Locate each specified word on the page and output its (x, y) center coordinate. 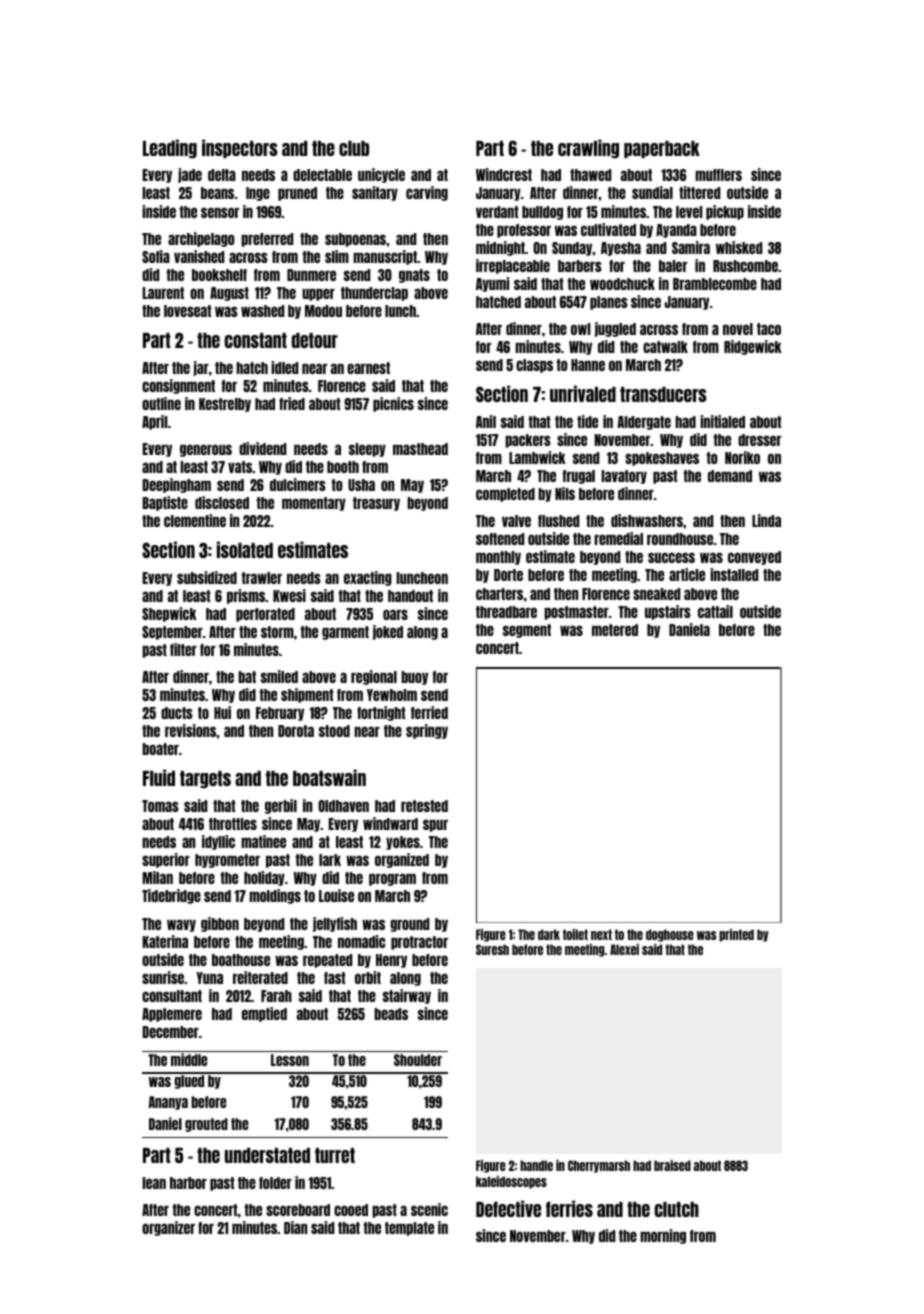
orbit (368, 977)
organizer (168, 1228)
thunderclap (374, 294)
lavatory (624, 477)
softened (500, 539)
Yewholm (392, 695)
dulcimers (298, 484)
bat (247, 677)
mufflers (718, 175)
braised (672, 1165)
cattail (715, 611)
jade (190, 175)
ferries (569, 1208)
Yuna (209, 978)
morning (663, 1236)
